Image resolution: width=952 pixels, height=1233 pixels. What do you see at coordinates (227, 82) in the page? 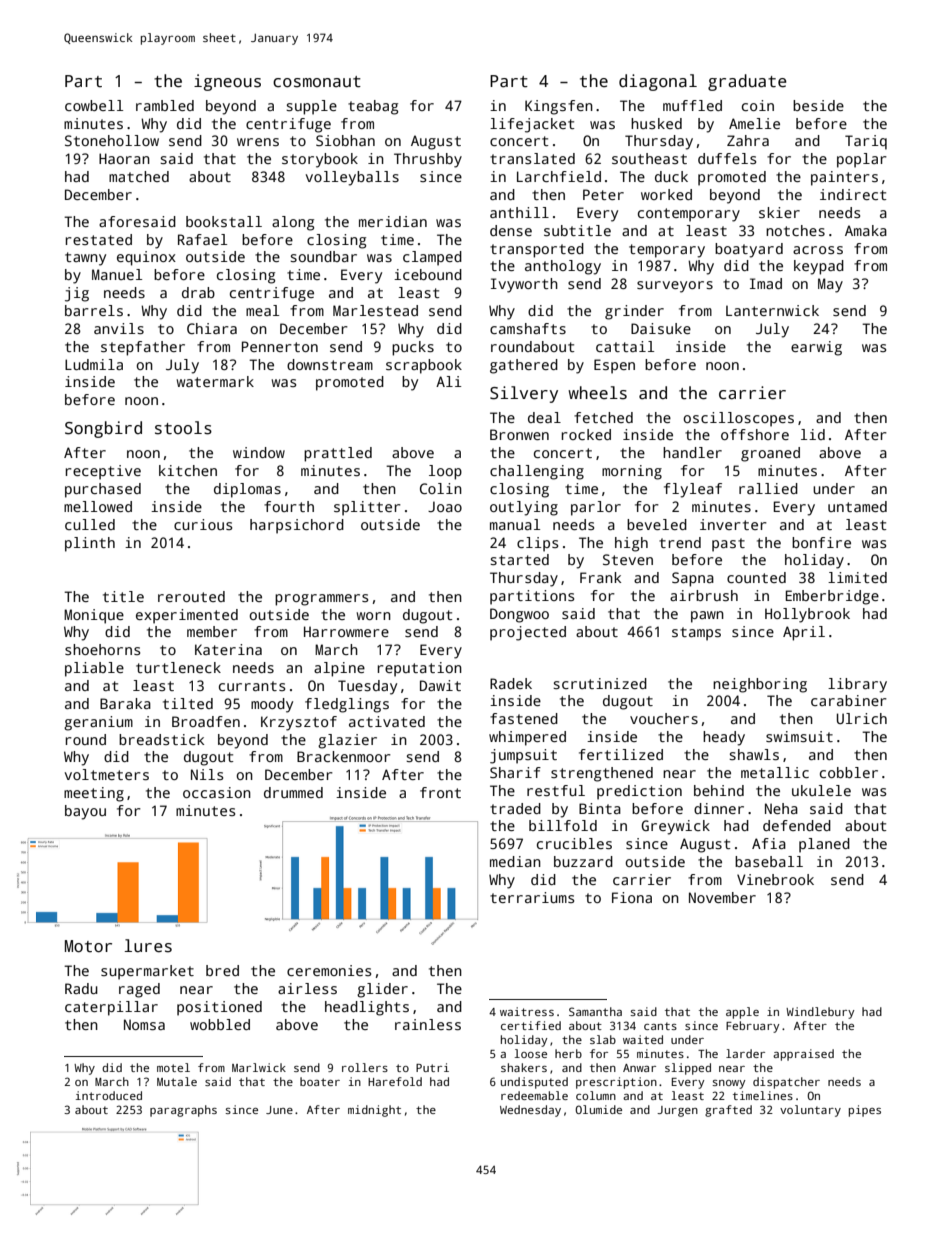
I see `igneous` at bounding box center [227, 82].
